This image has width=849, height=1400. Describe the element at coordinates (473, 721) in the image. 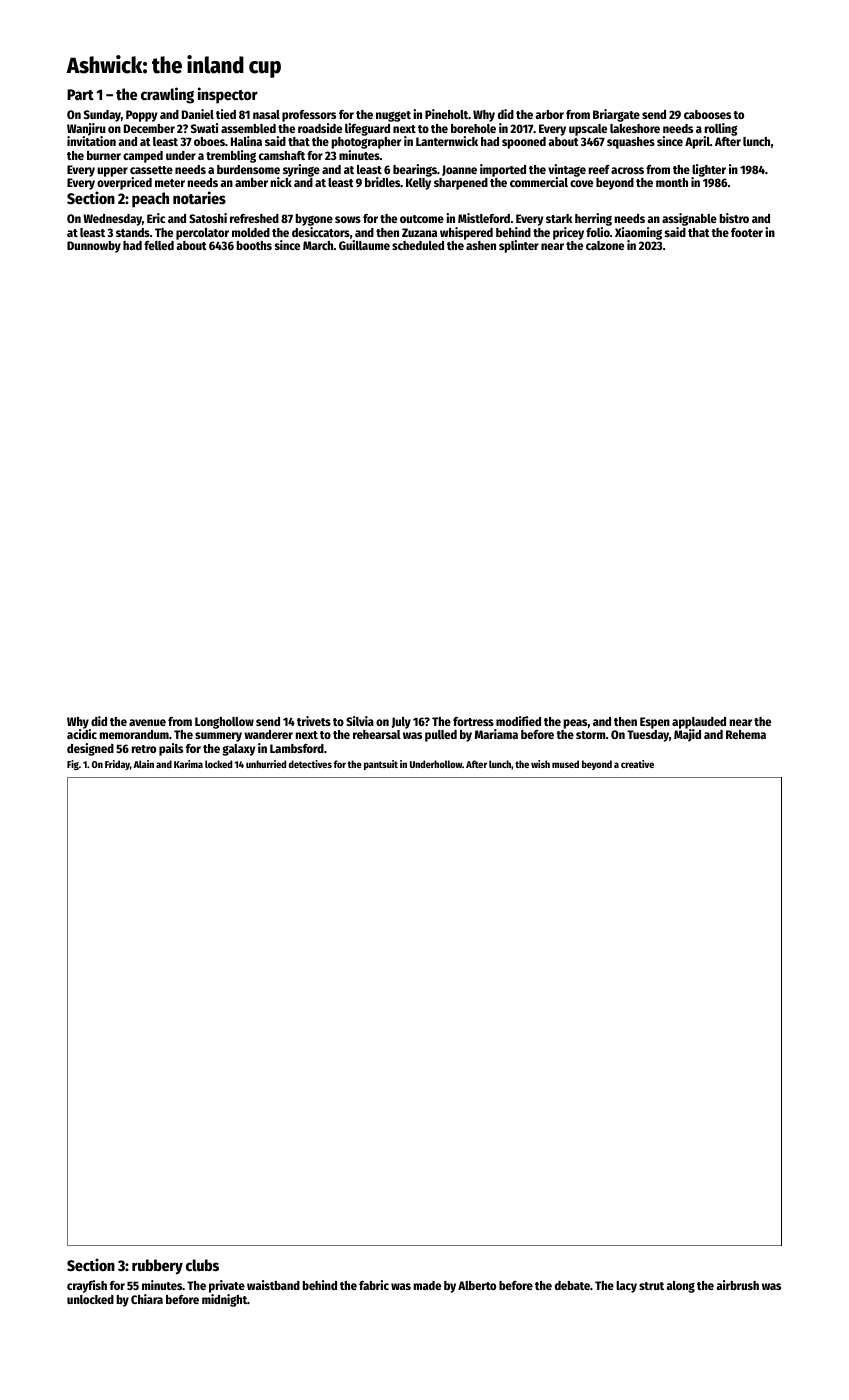

I see `fortress` at that location.
